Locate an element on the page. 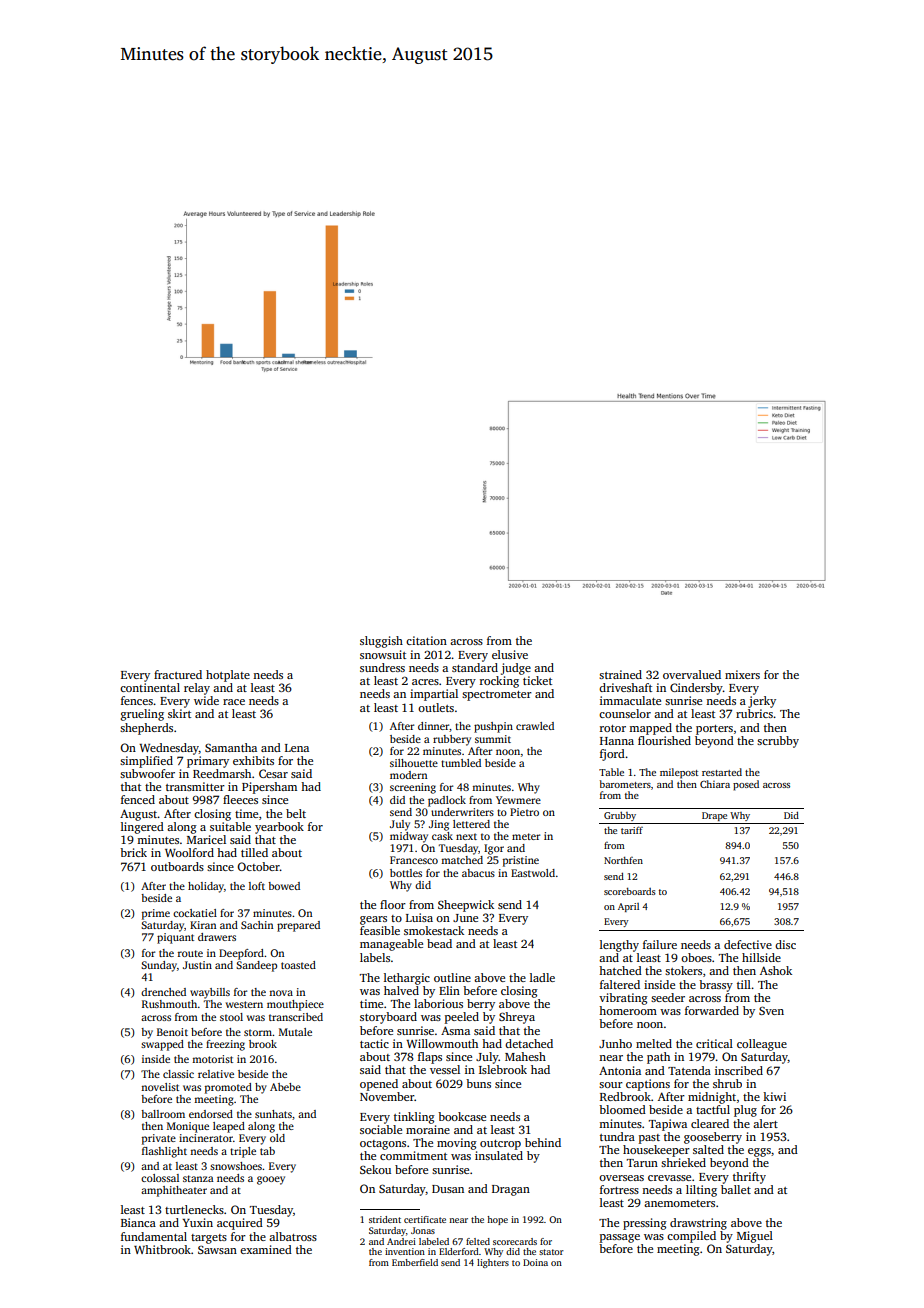  hotplate is located at coordinates (228, 676).
